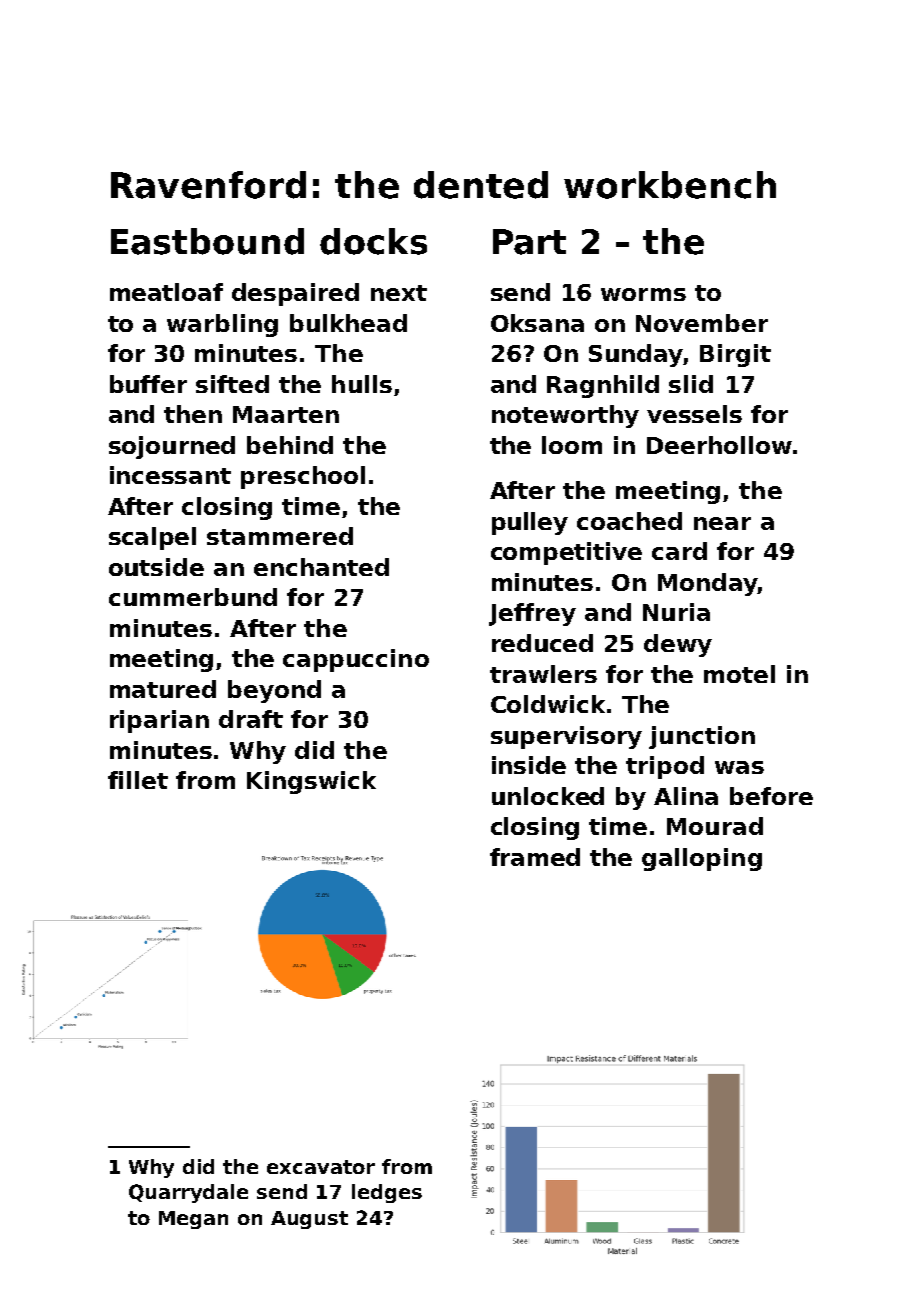 The image size is (924, 1311). What do you see at coordinates (172, 447) in the image?
I see `sojourned` at bounding box center [172, 447].
